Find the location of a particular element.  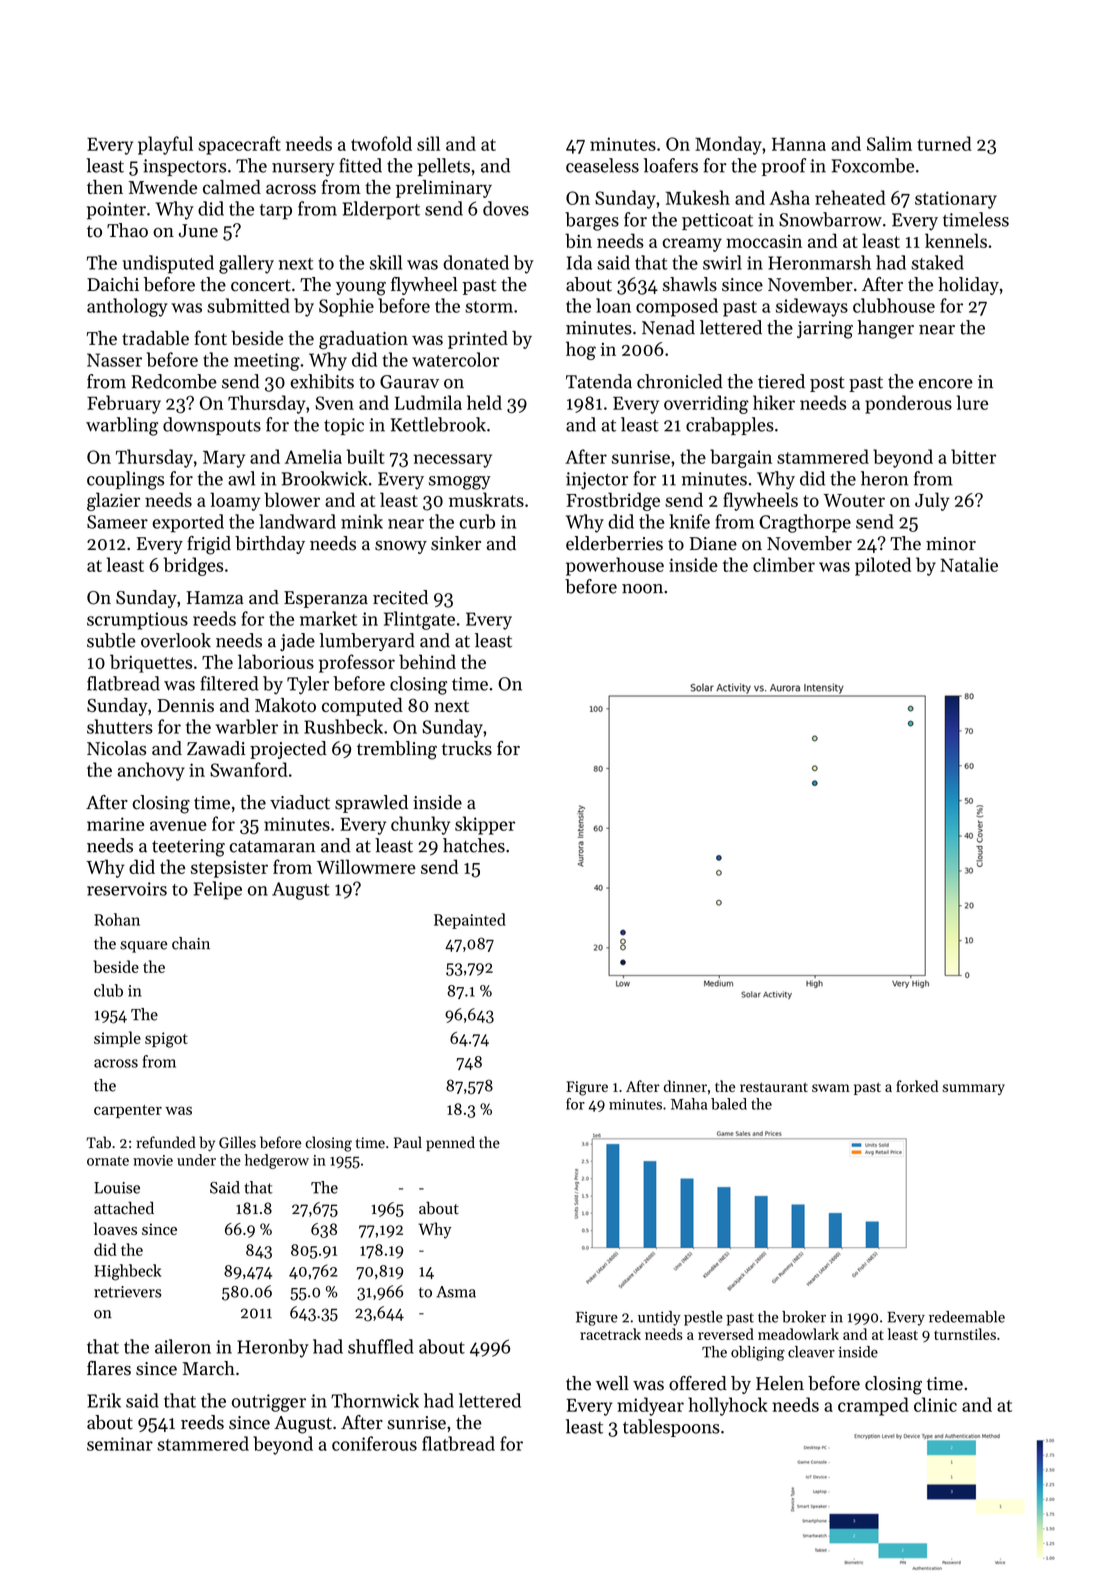

crabapples is located at coordinates (730, 426).
